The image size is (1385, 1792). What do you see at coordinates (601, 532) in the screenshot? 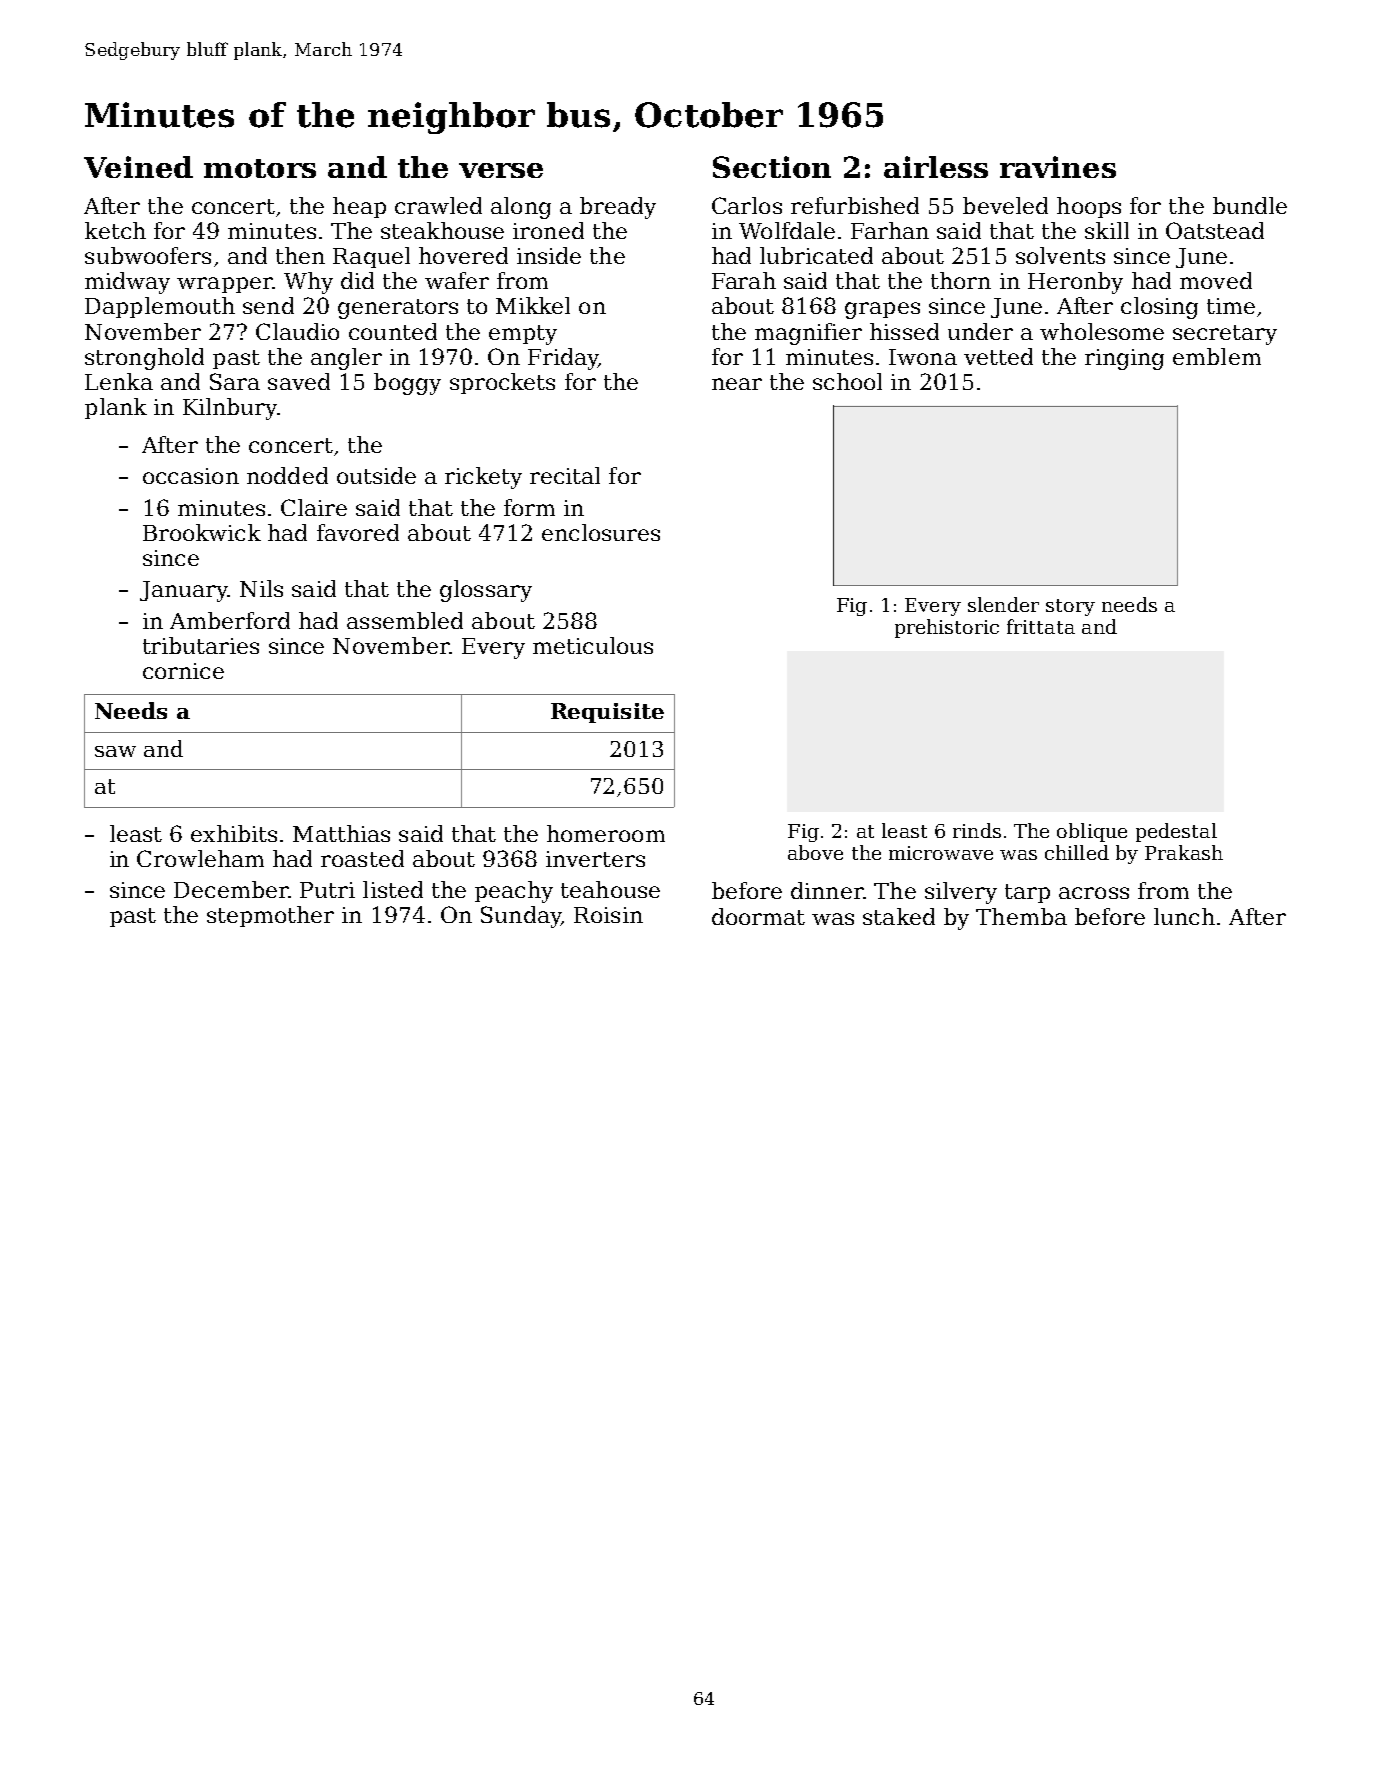
I see `enclosures` at bounding box center [601, 532].
